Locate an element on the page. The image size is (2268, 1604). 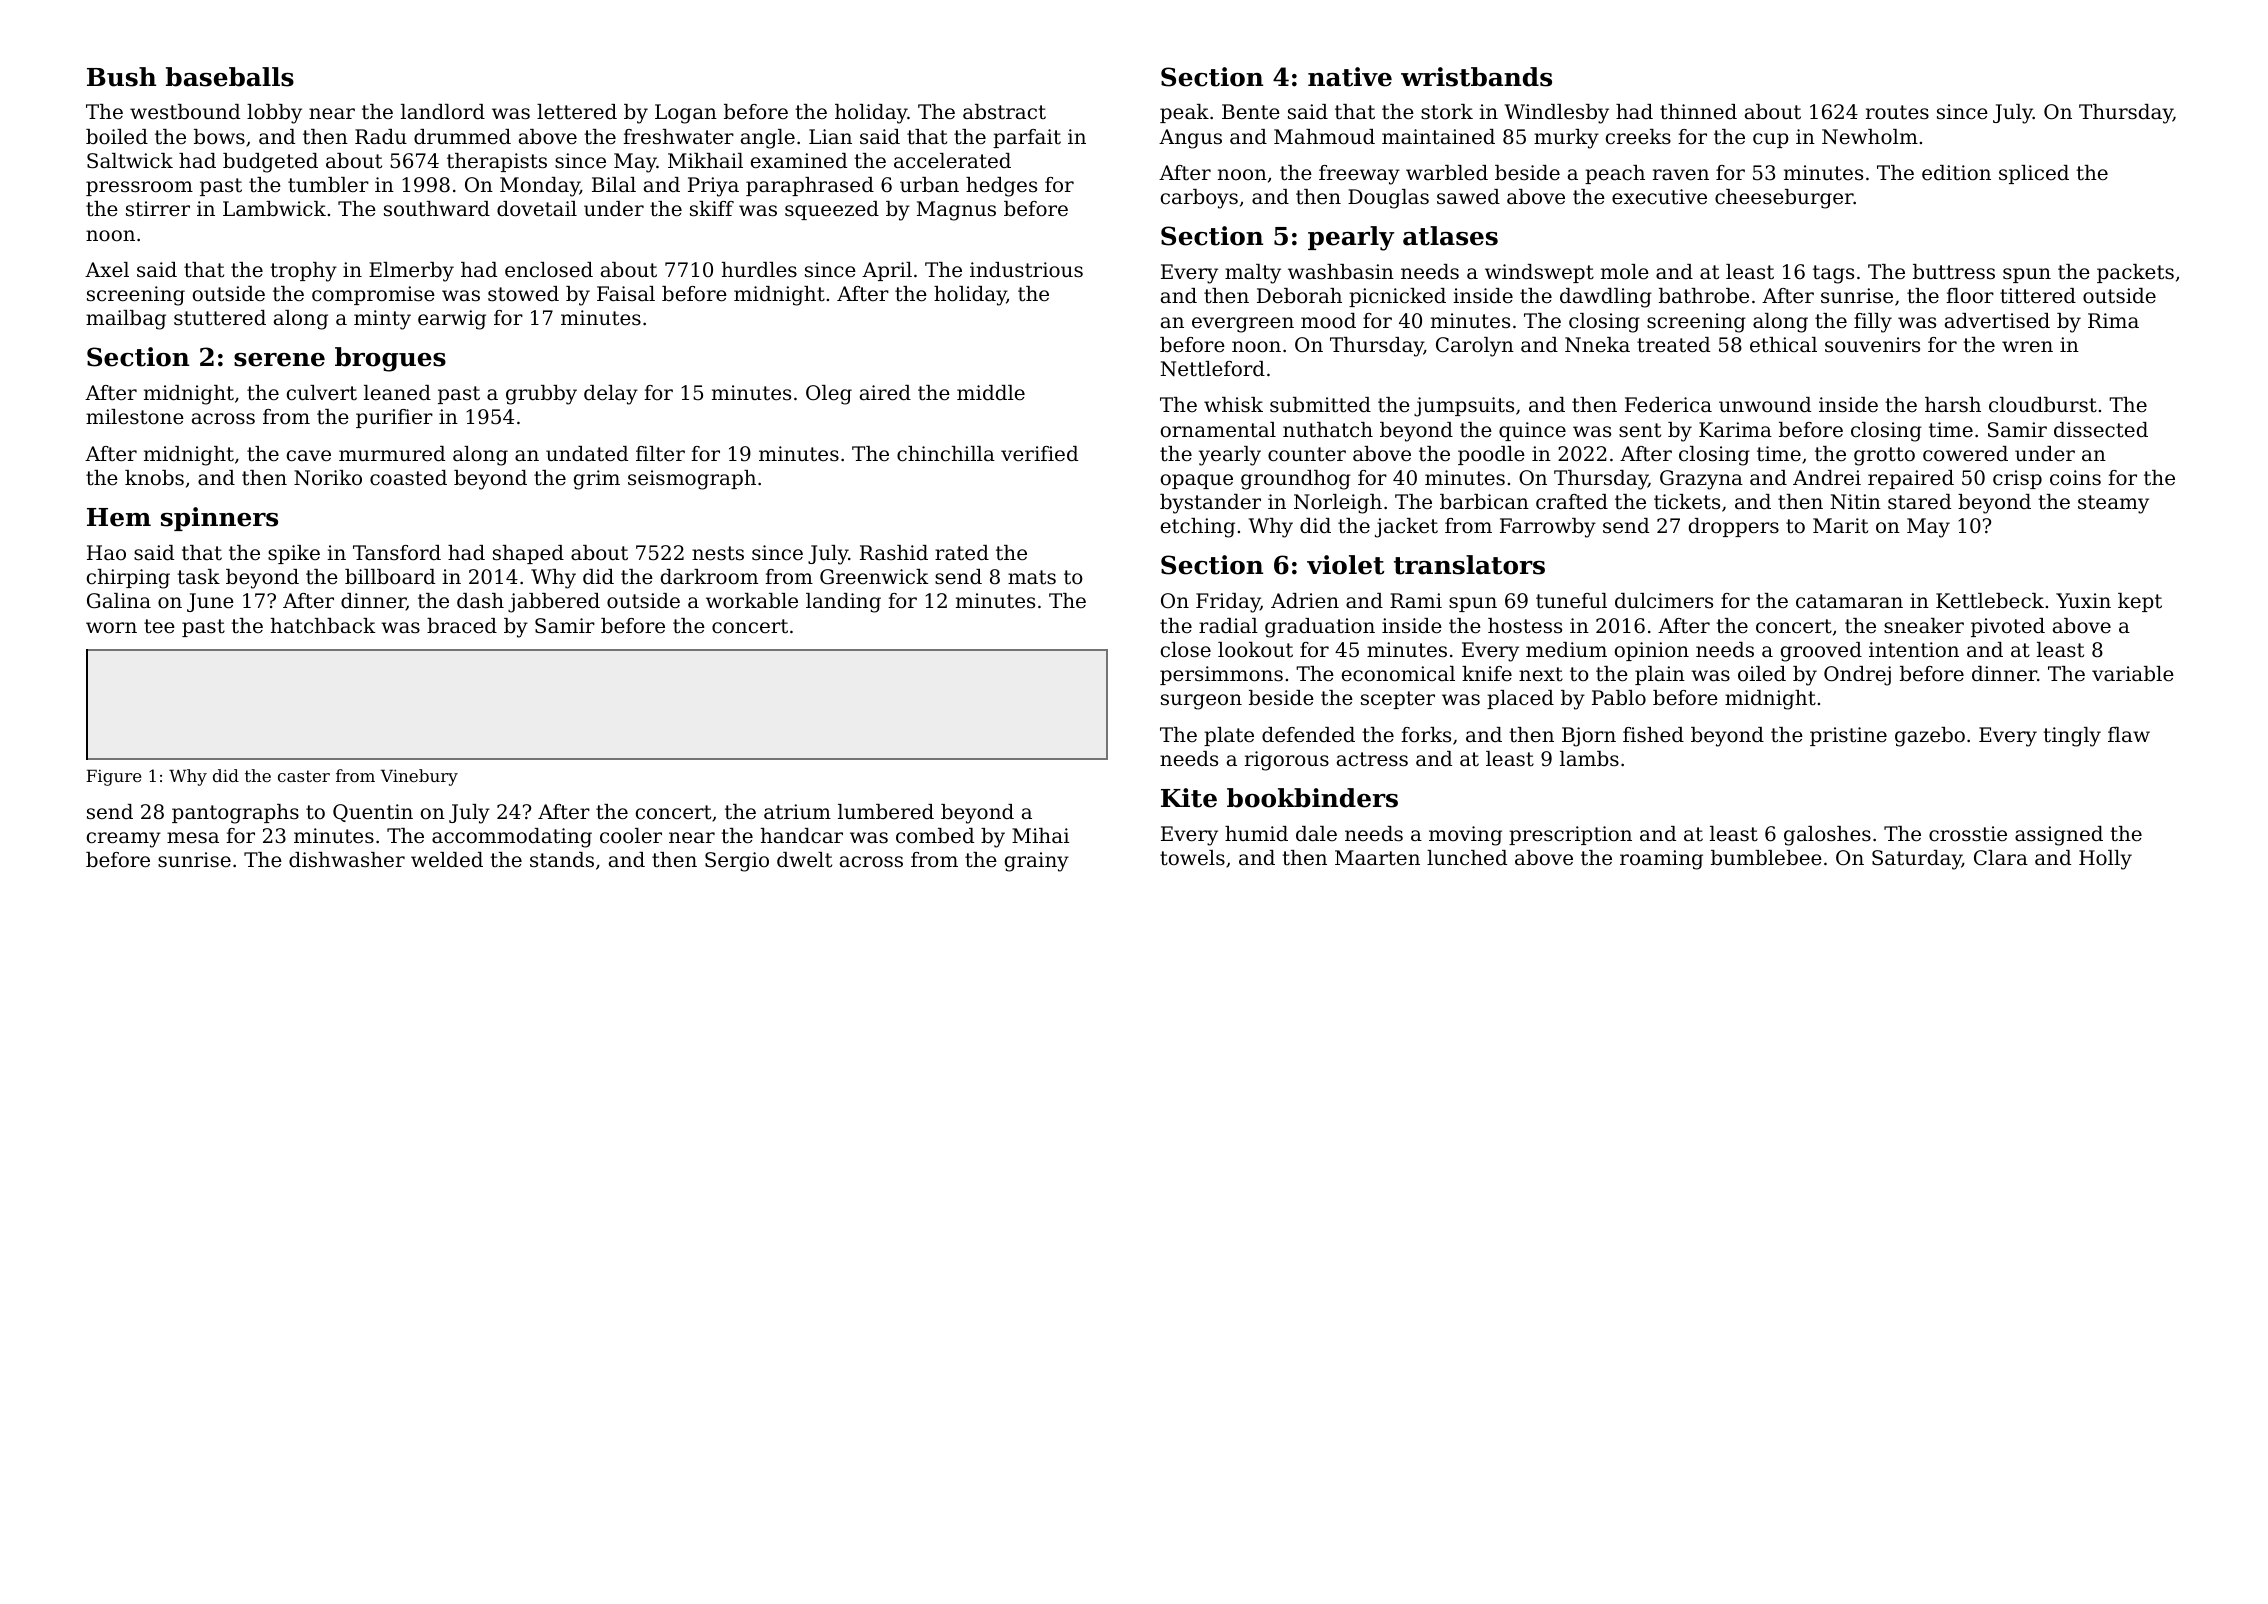
dishwasher is located at coordinates (347, 860).
